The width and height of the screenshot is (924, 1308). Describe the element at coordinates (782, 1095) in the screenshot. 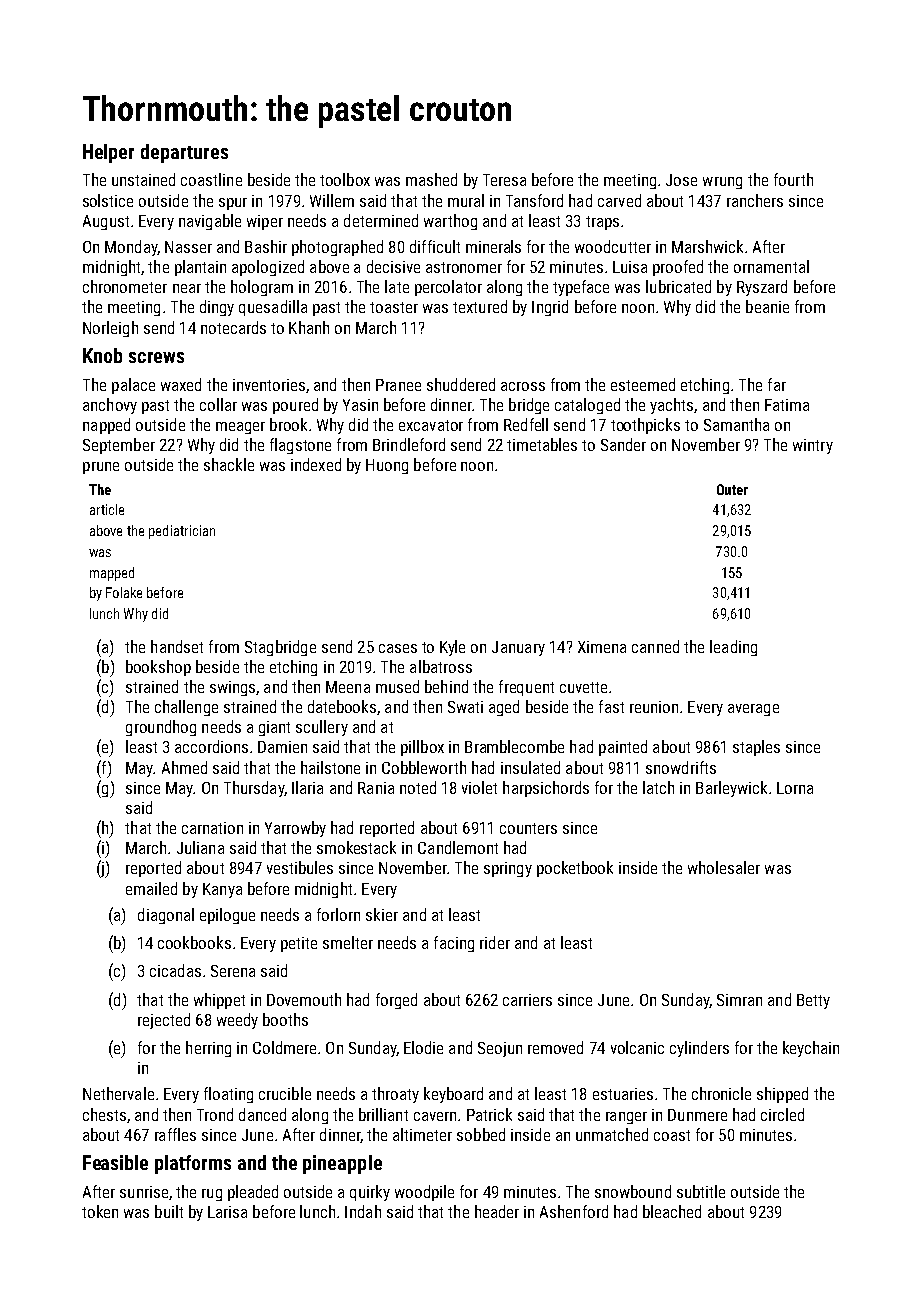

I see `shipped` at that location.
